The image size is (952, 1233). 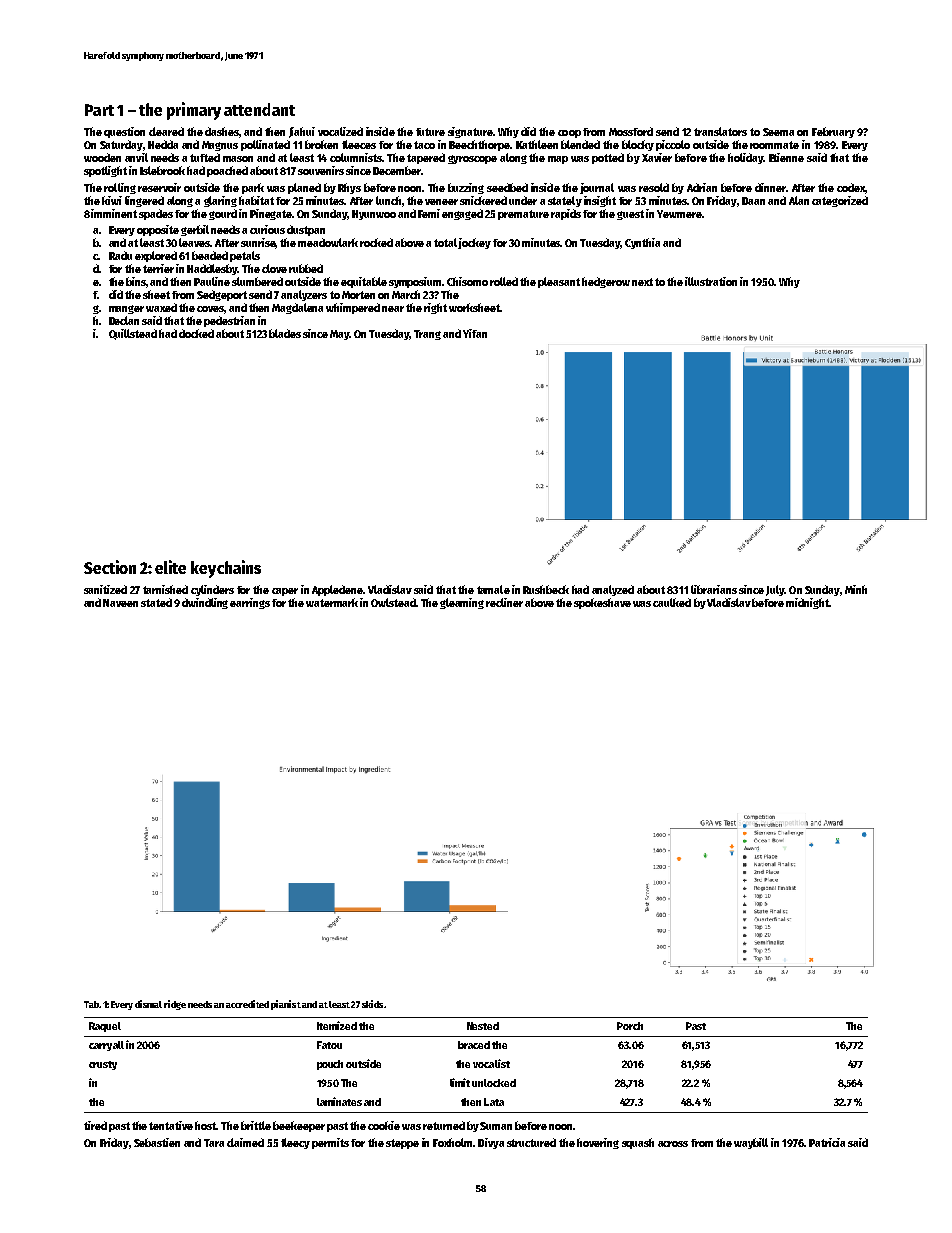 I want to click on midnight, so click(x=807, y=603).
